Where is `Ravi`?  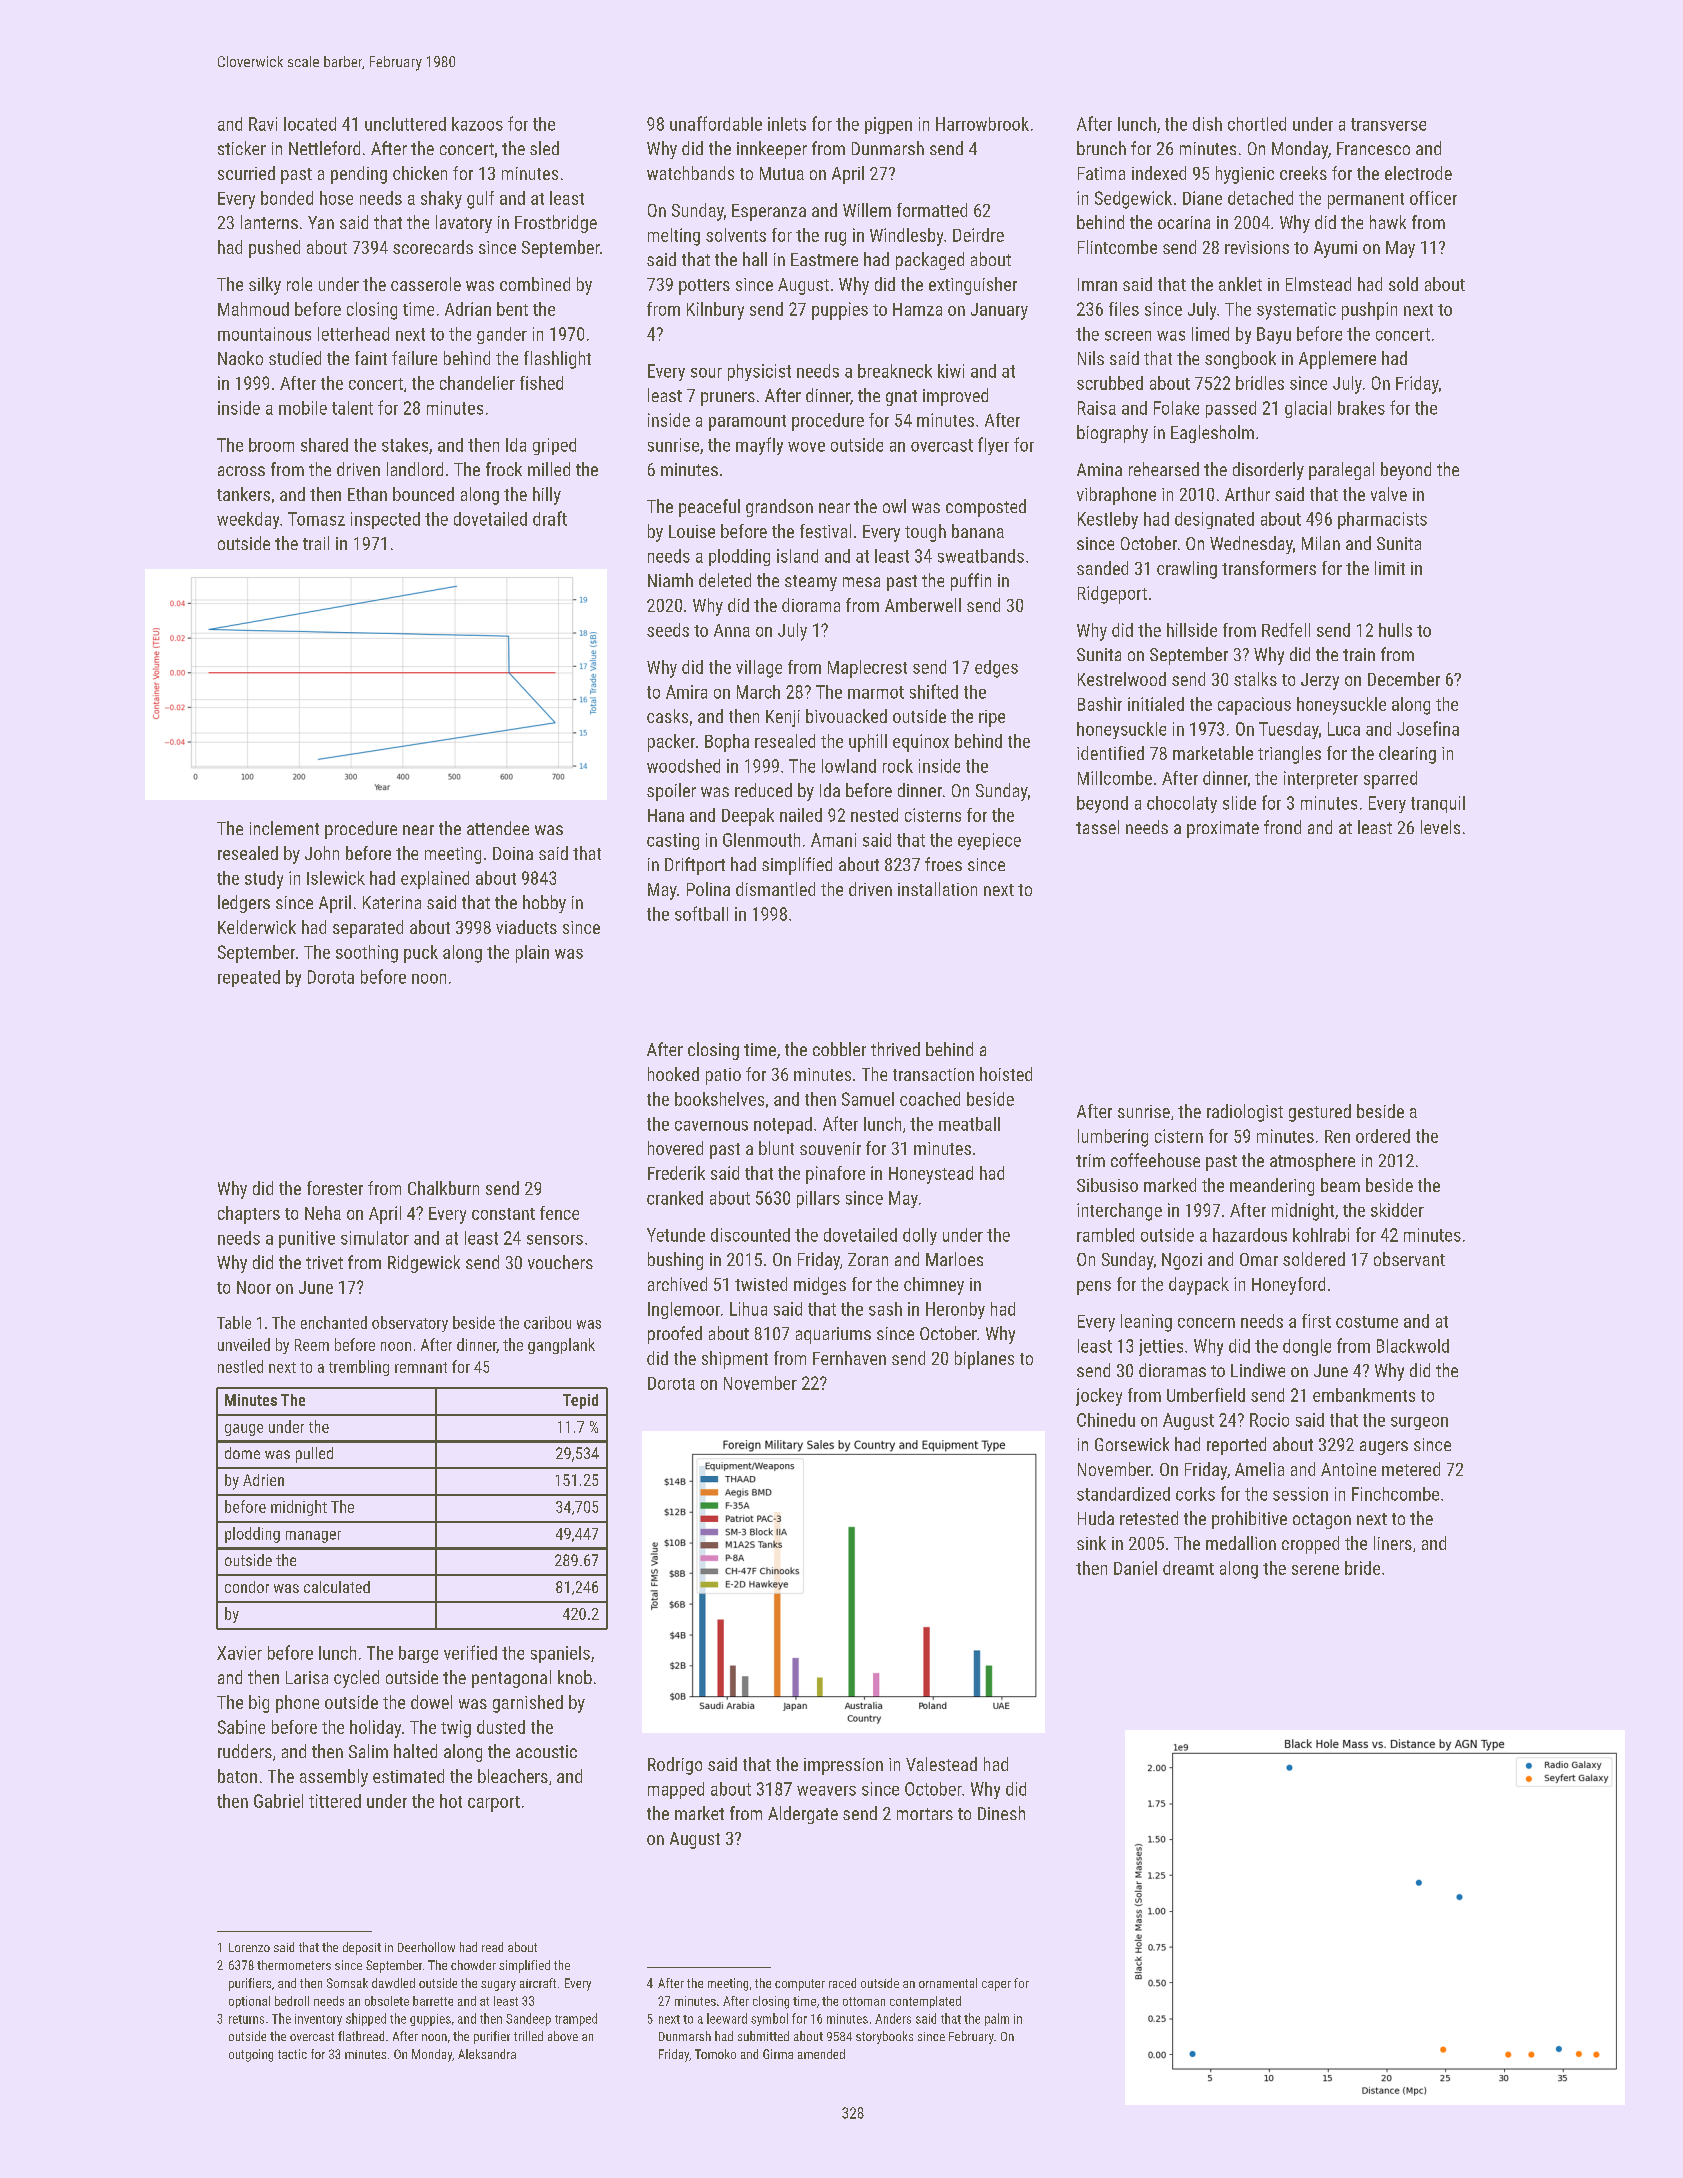
Ravi is located at coordinates (263, 124).
